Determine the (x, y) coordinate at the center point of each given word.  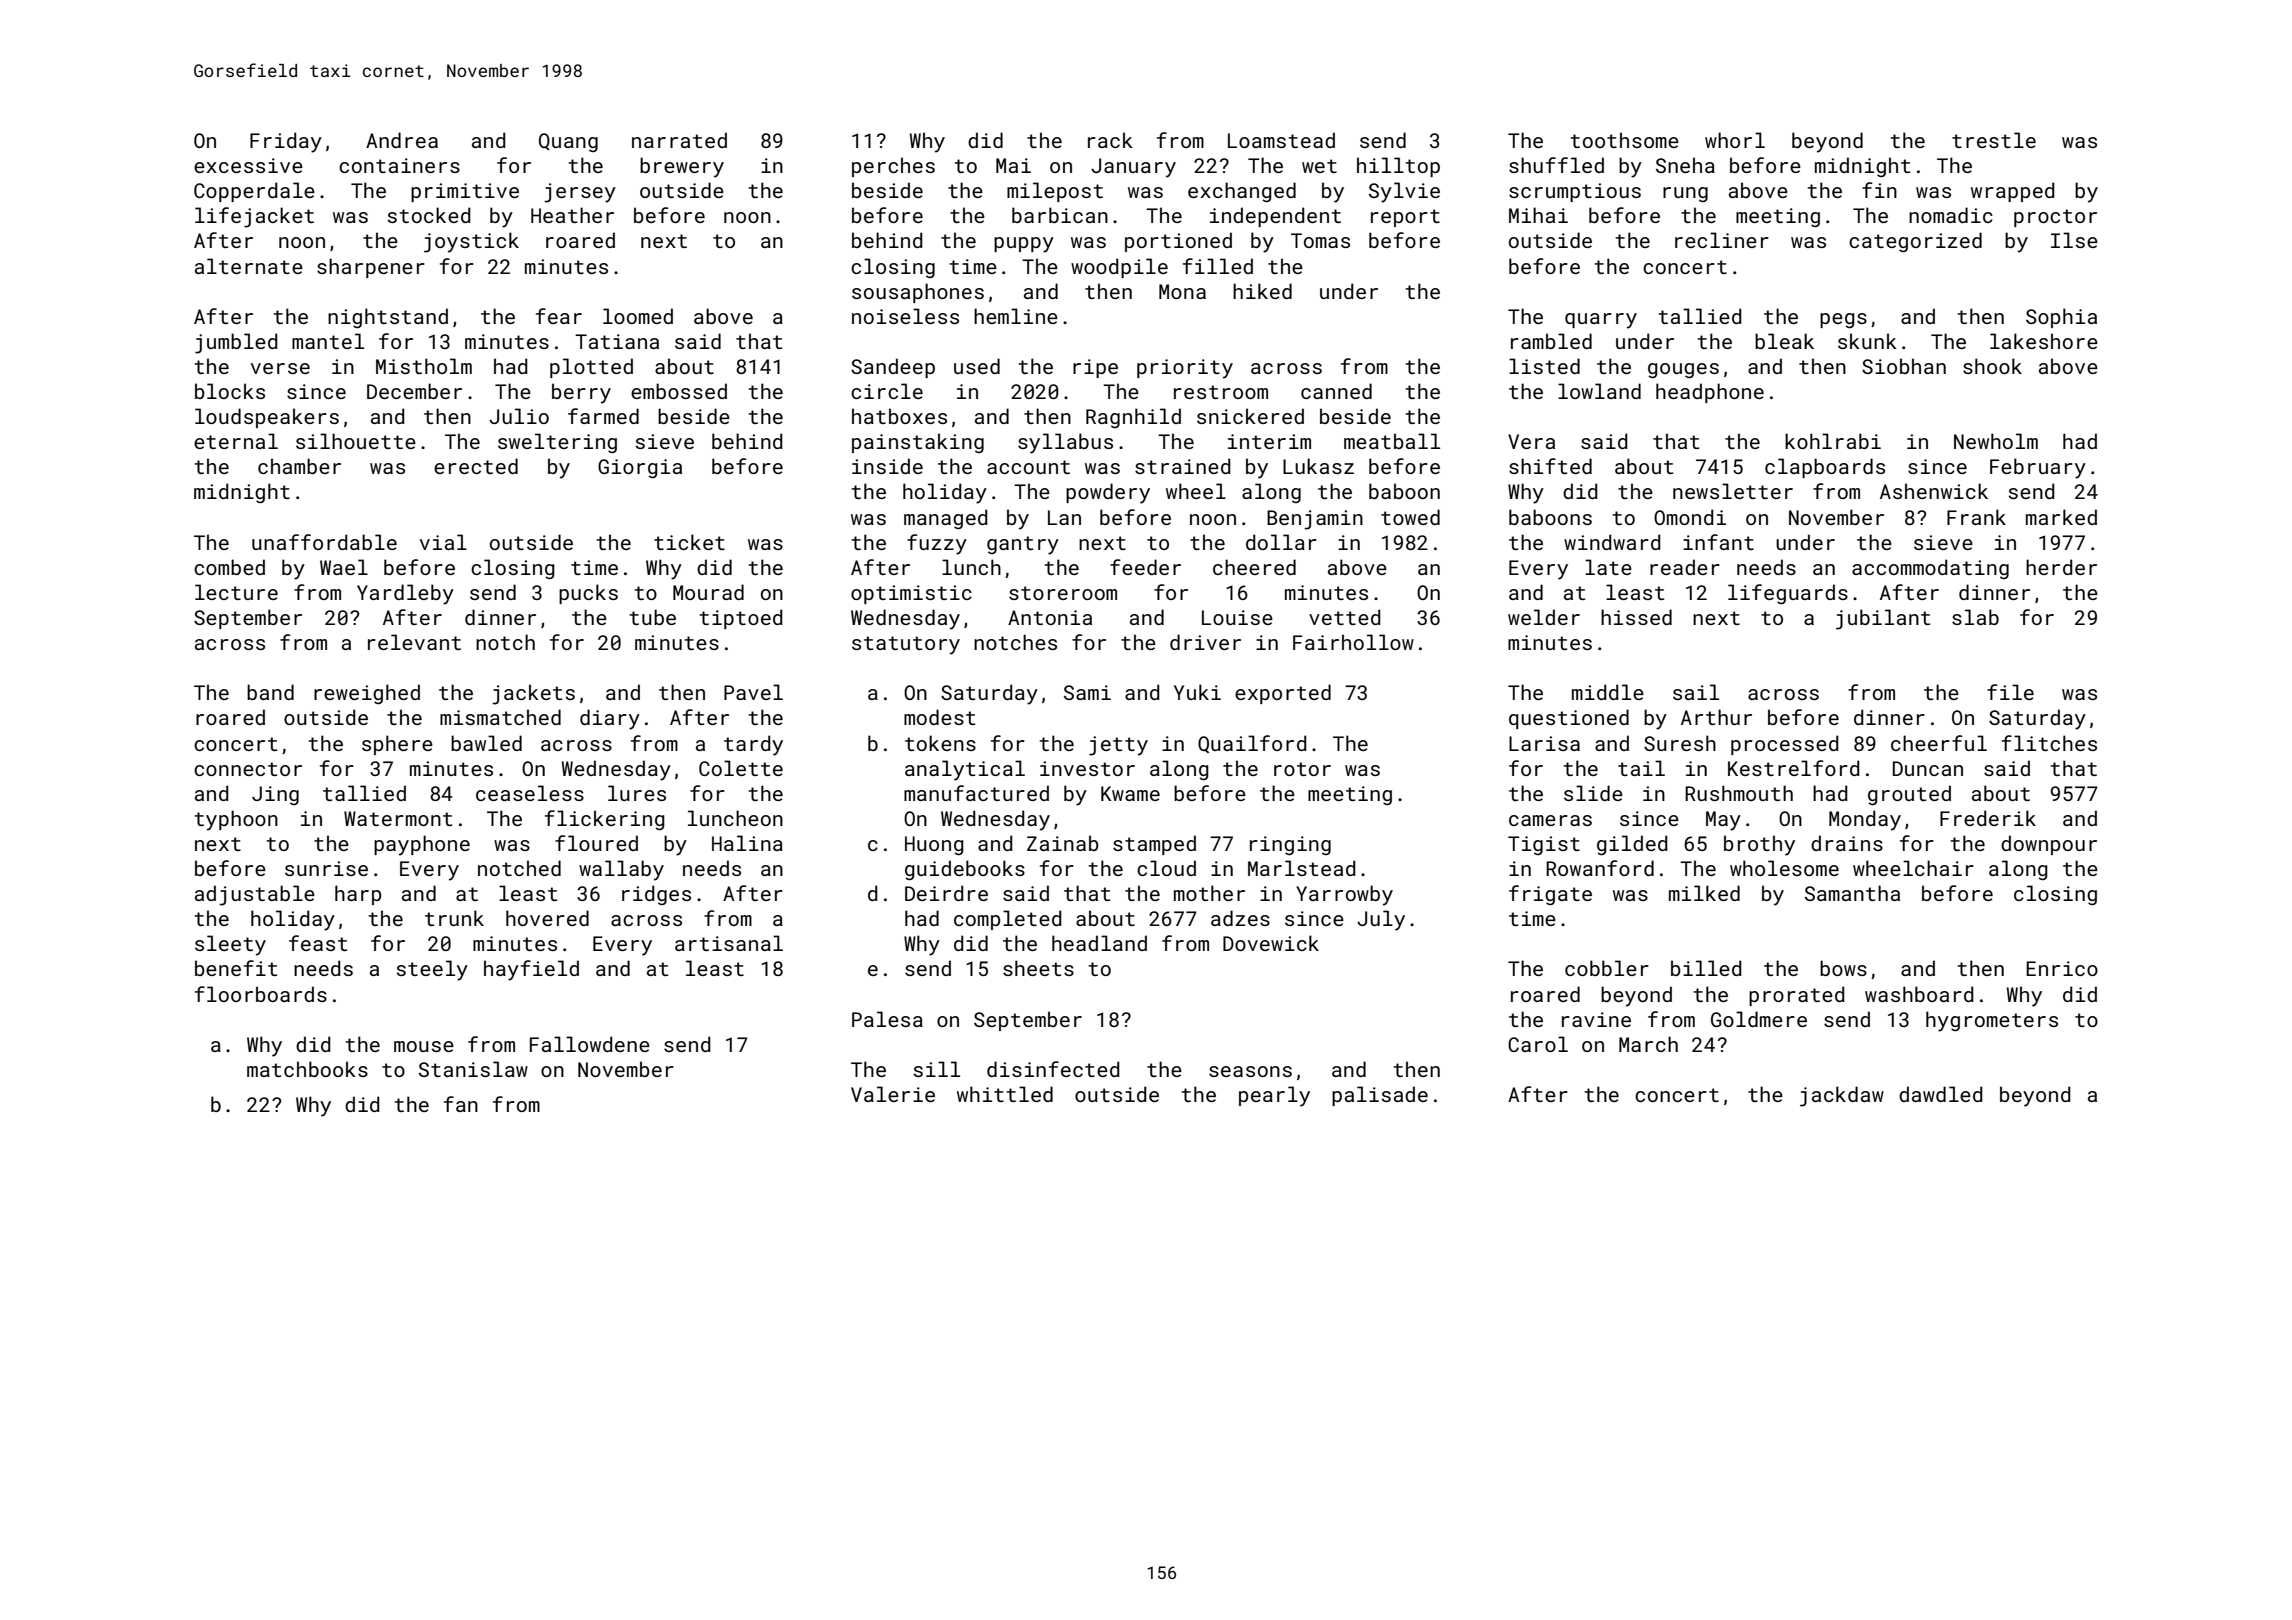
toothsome (1624, 140)
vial (443, 542)
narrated (679, 140)
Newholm (1996, 441)
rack (1110, 140)
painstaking (918, 443)
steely (432, 970)
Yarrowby (1344, 895)
